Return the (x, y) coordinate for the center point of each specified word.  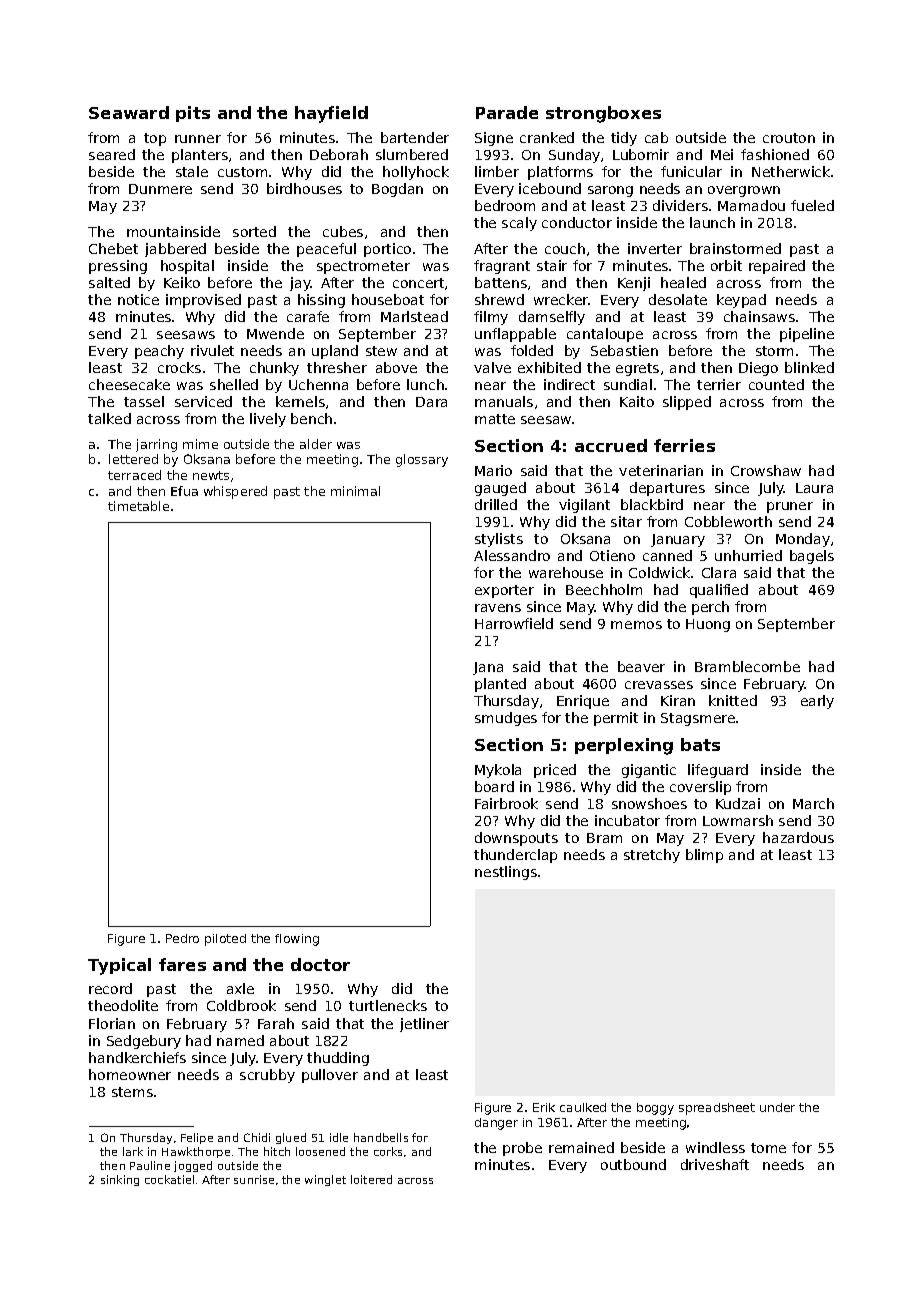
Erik (544, 1107)
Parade (507, 112)
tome (768, 1148)
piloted (225, 940)
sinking (120, 1180)
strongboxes (603, 114)
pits (193, 114)
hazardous (798, 837)
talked (109, 418)
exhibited (549, 367)
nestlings (506, 873)
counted (776, 384)
